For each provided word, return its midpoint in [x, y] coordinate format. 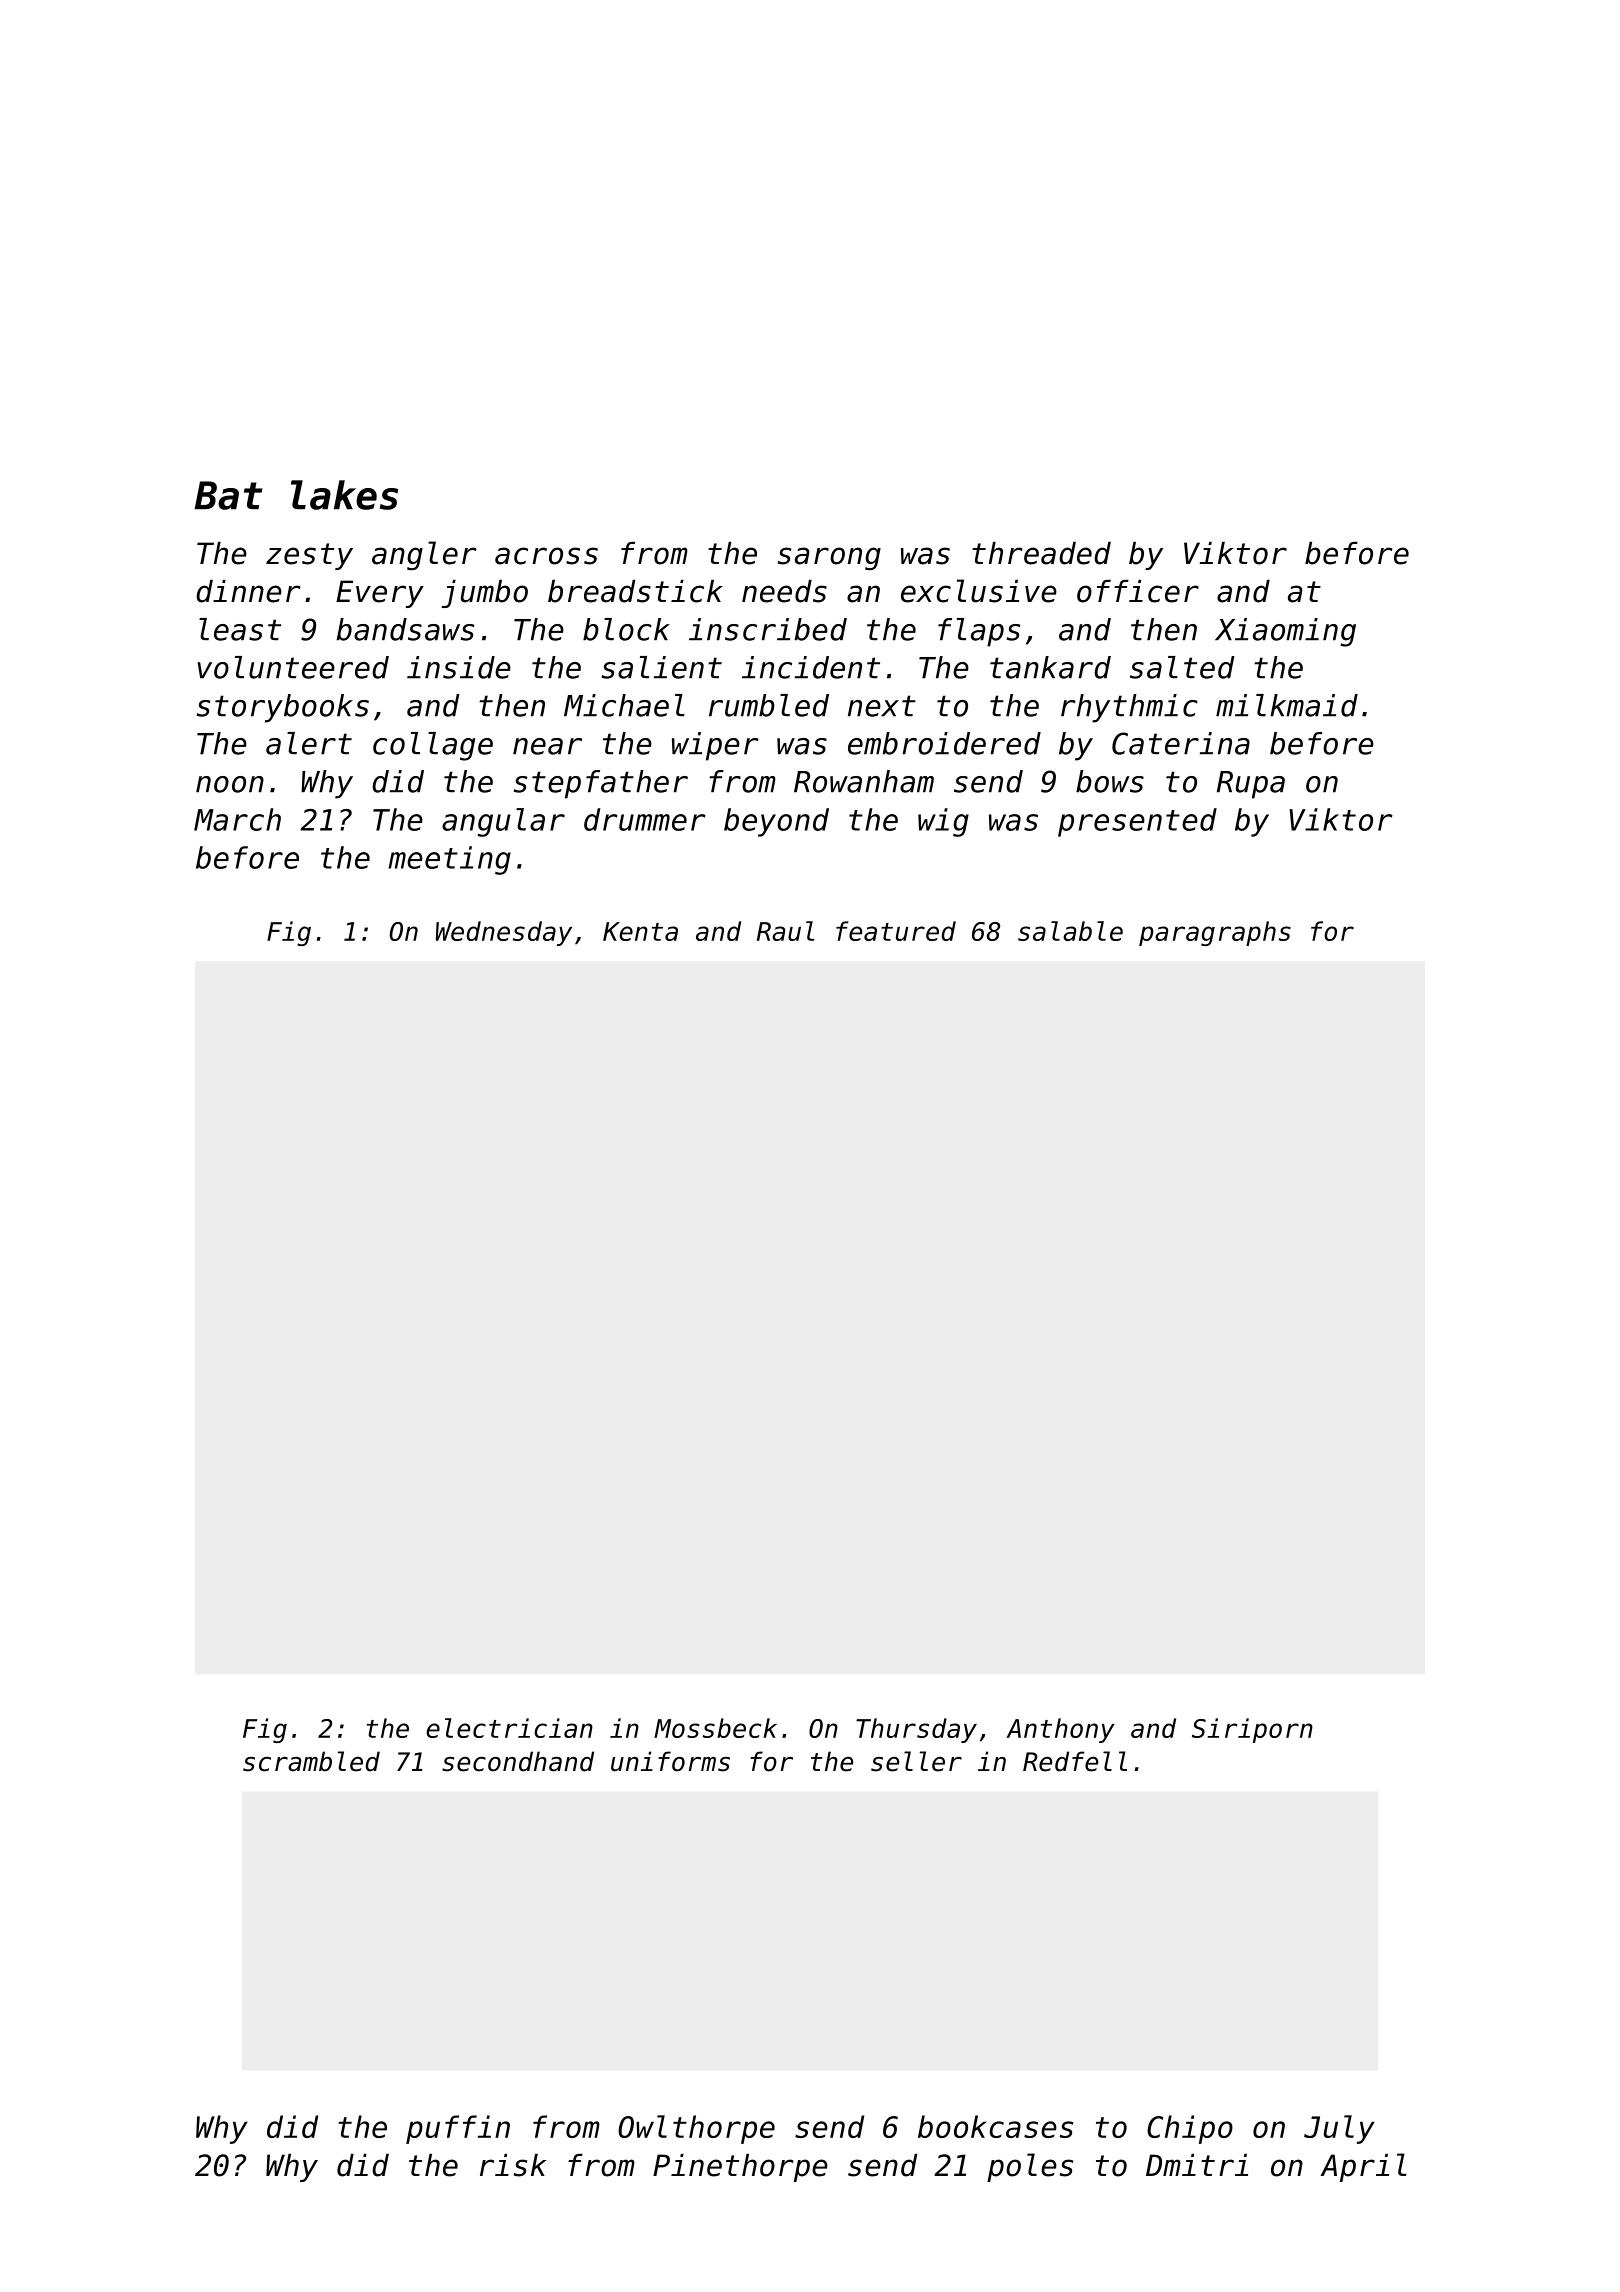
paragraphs [1215, 933]
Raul [786, 931]
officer [1138, 591]
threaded [1041, 553]
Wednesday [504, 933]
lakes [344, 495]
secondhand [518, 1761]
